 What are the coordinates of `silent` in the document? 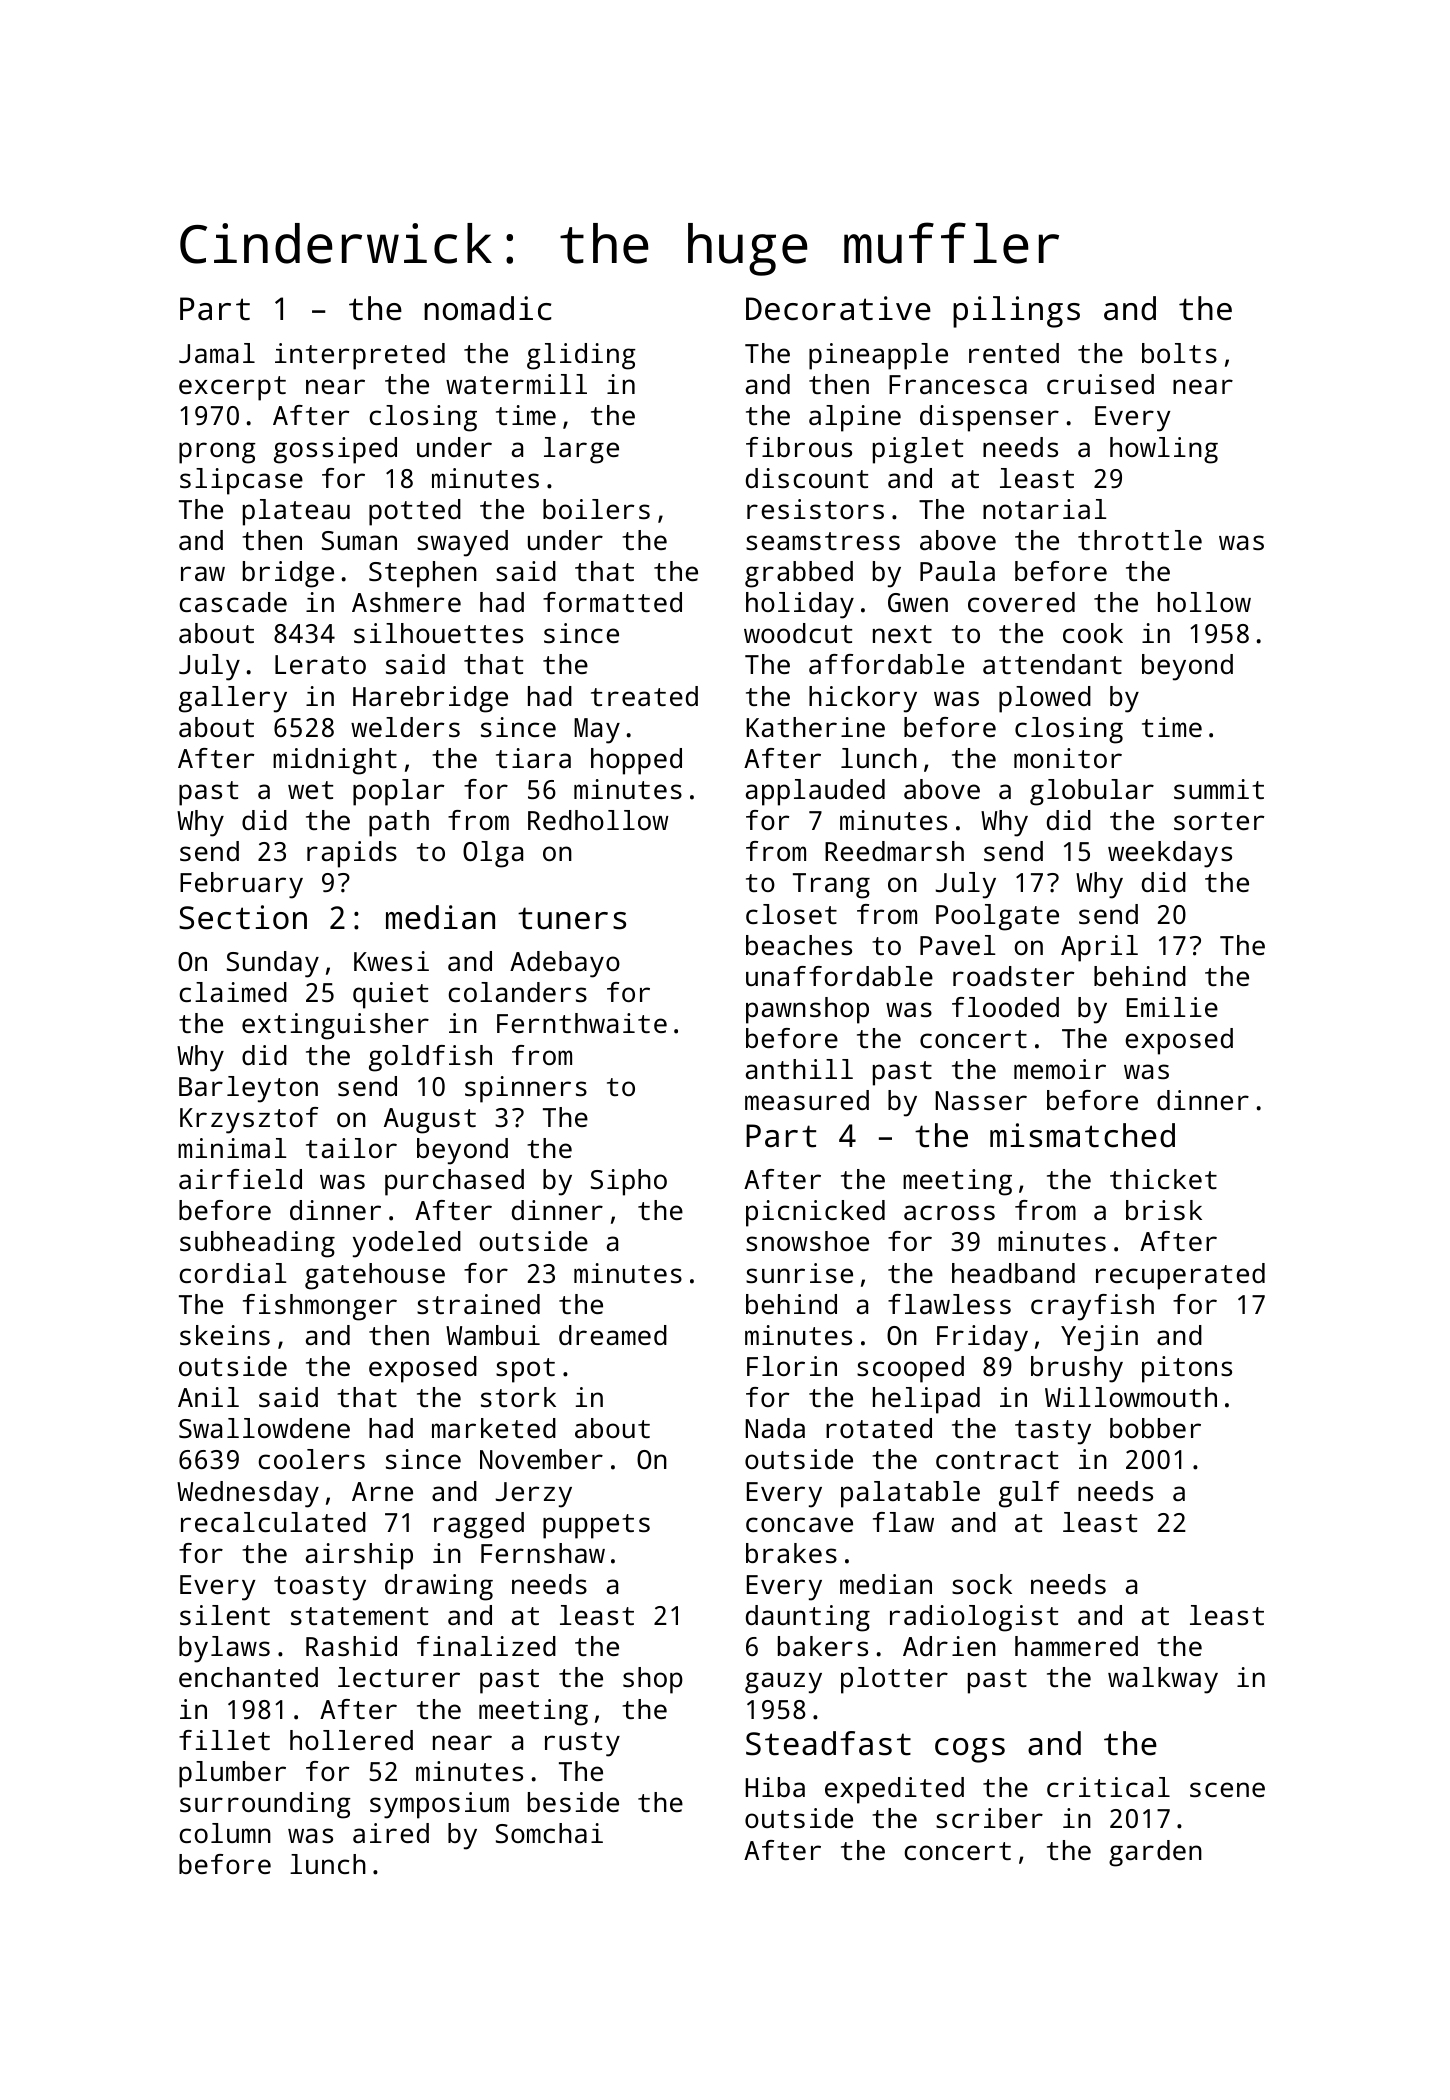 It's located at (225, 1615).
